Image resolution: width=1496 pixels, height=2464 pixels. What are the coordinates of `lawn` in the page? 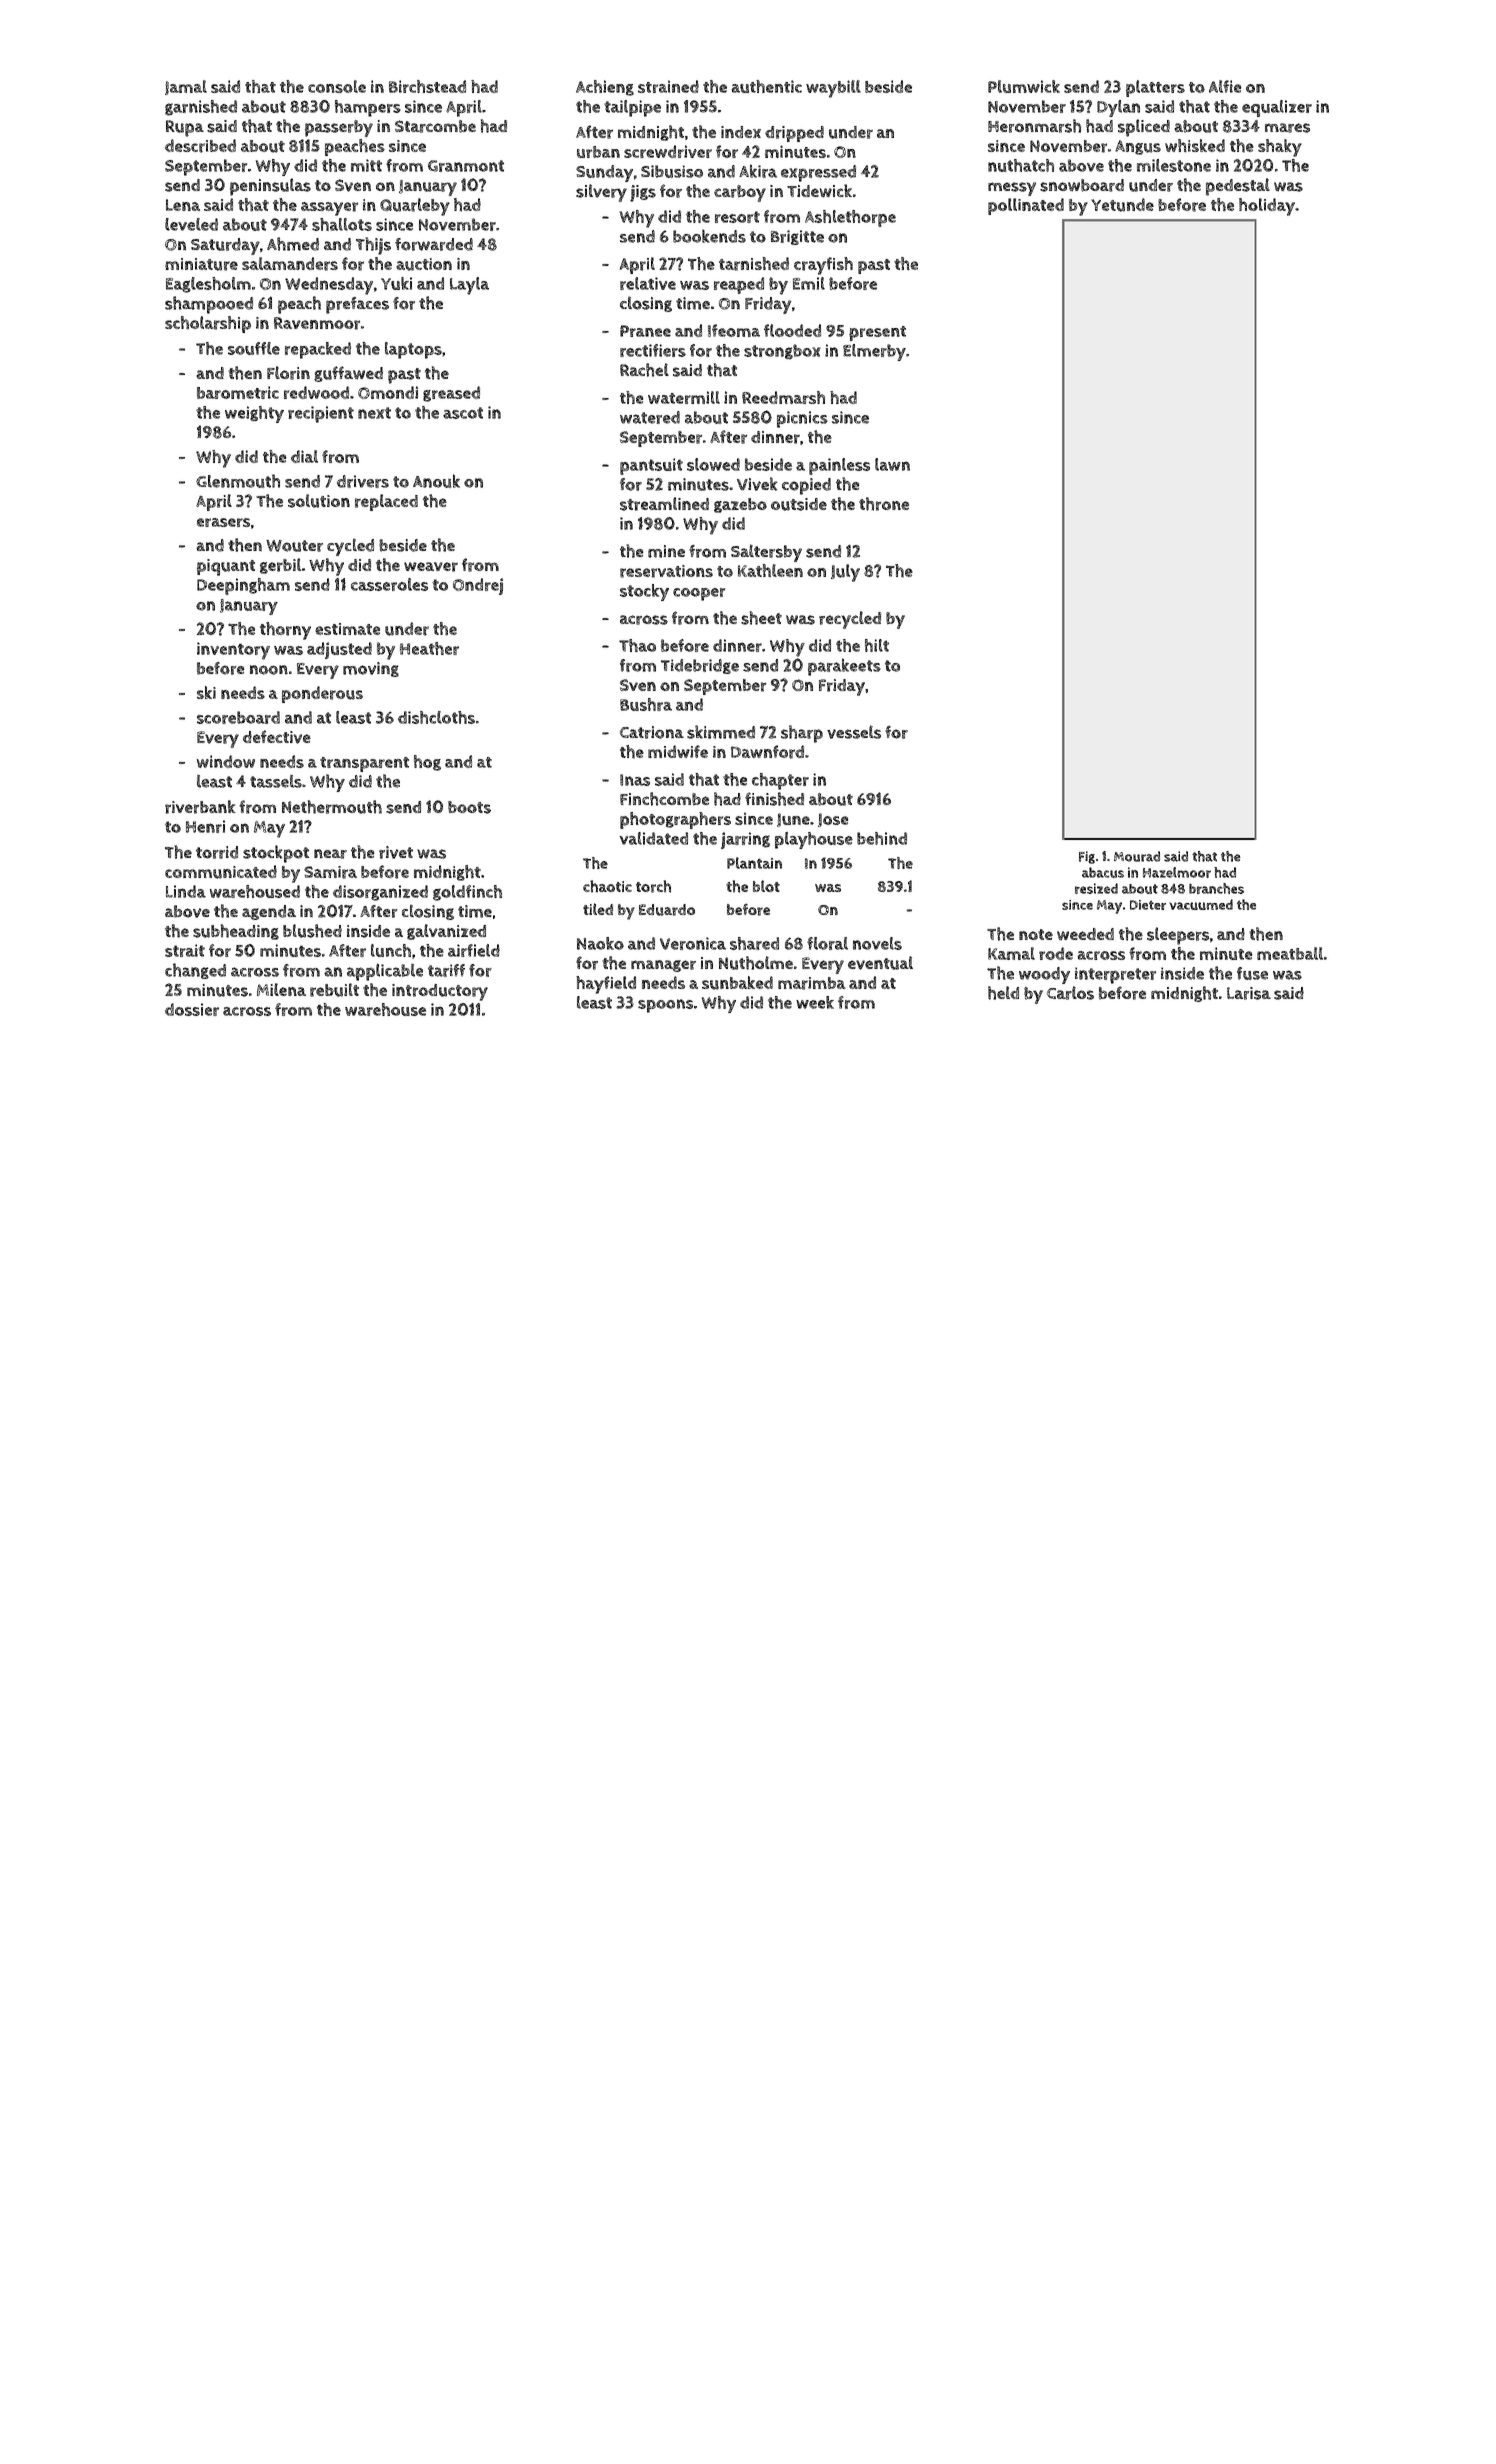 It's located at (892, 464).
